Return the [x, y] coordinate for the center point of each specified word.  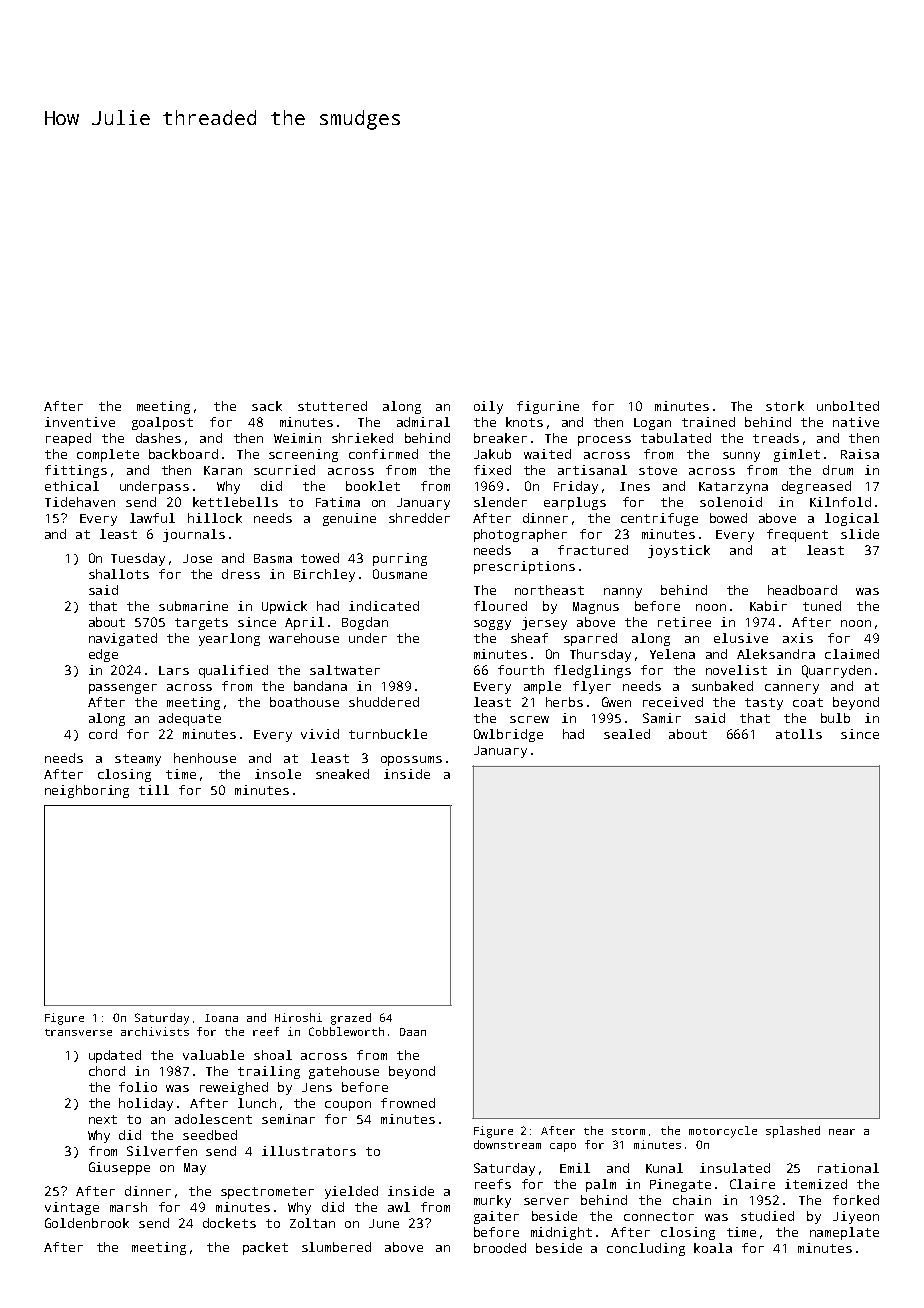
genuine [349, 519]
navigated [123, 639]
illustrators [309, 1151]
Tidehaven [80, 502]
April [304, 623]
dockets [229, 1223]
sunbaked [722, 686]
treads [776, 438]
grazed [351, 1019]
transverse [78, 1032]
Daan [413, 1032]
